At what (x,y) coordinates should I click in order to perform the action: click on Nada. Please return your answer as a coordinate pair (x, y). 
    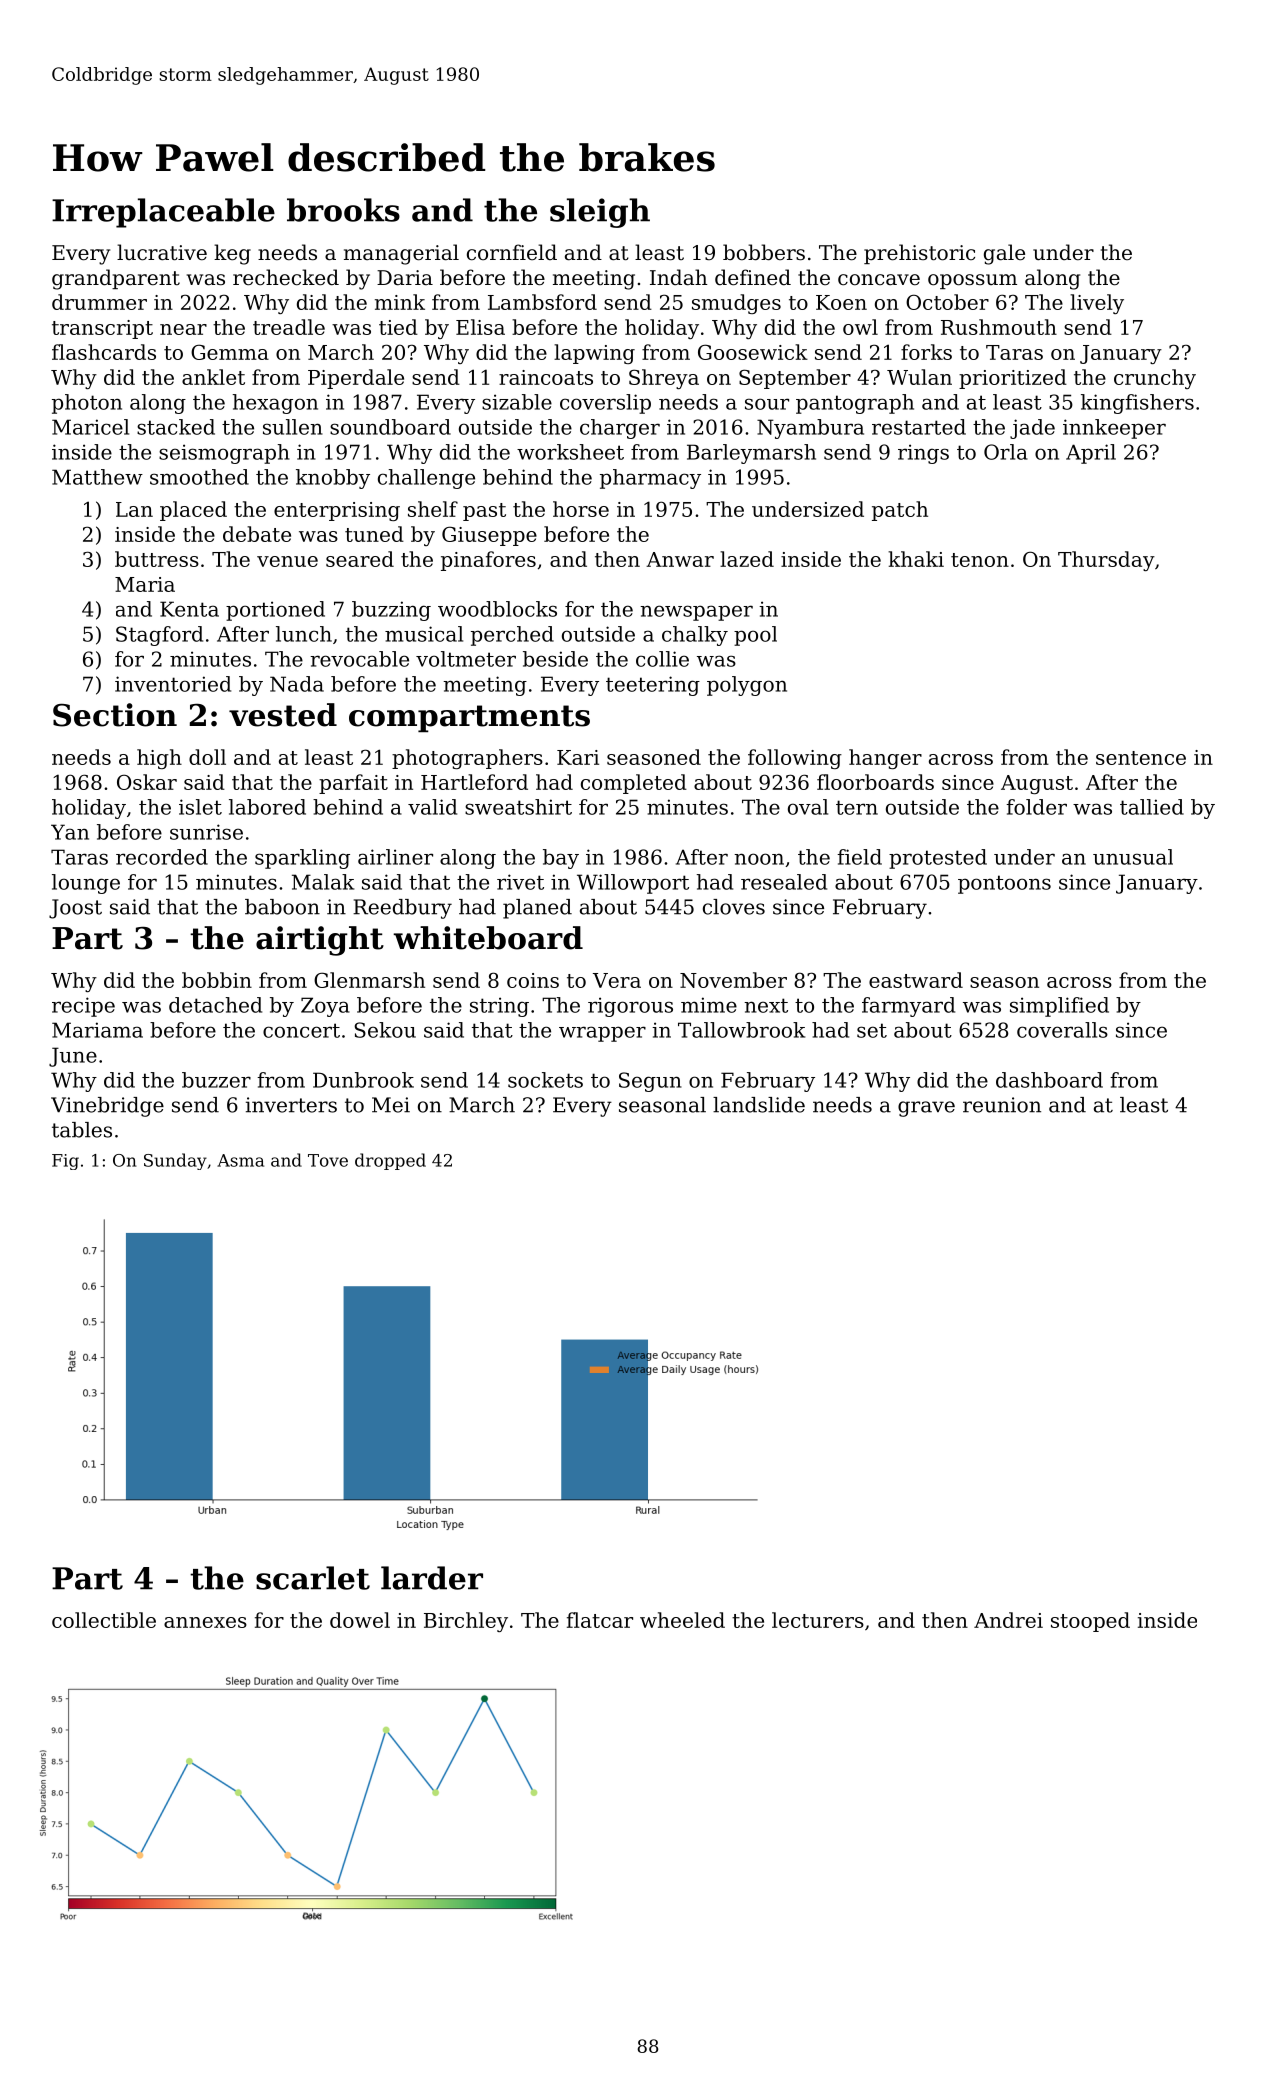
    Looking at the image, I should click on (297, 684).
